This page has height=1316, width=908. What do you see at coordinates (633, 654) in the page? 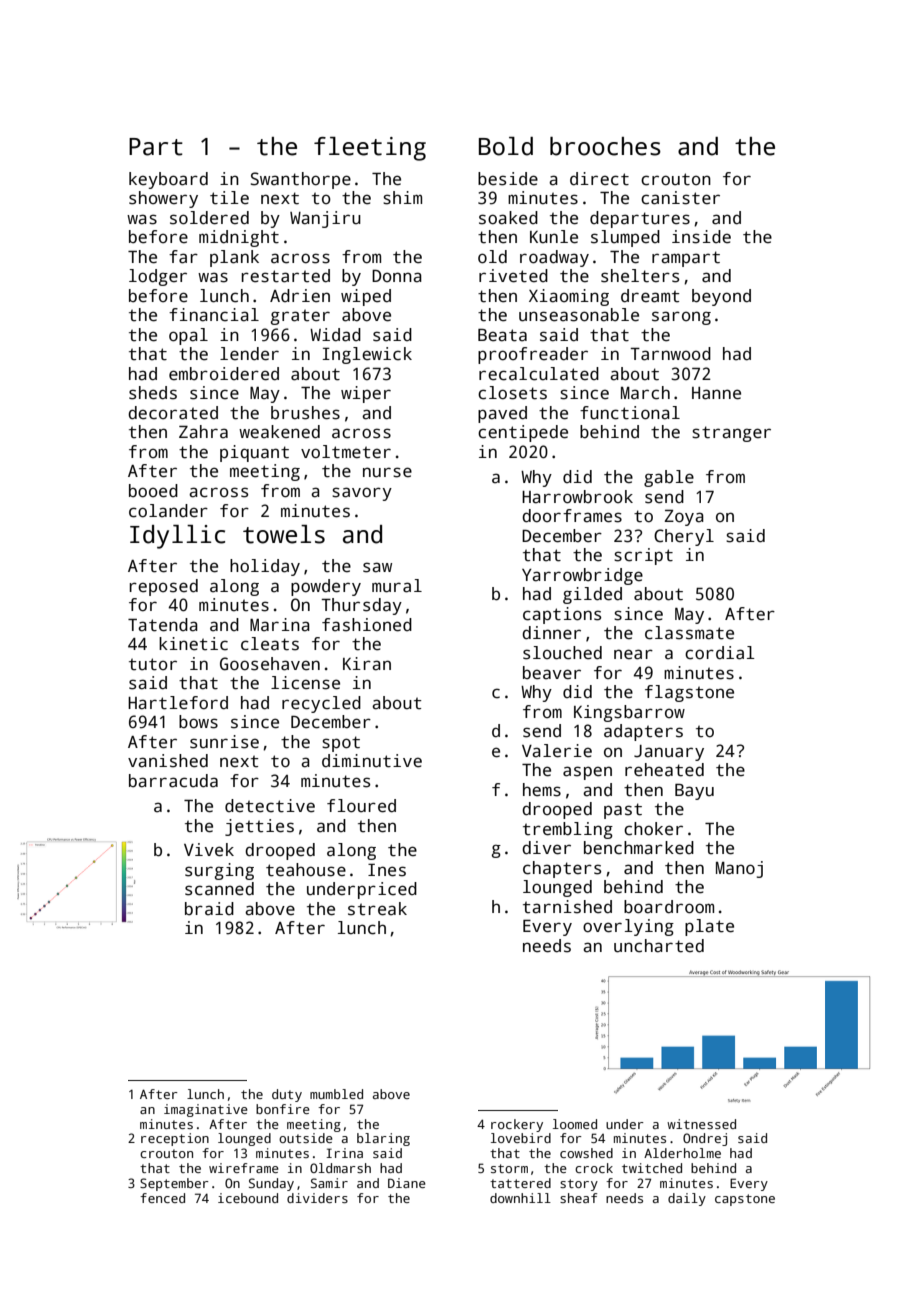
I see `near` at bounding box center [633, 654].
